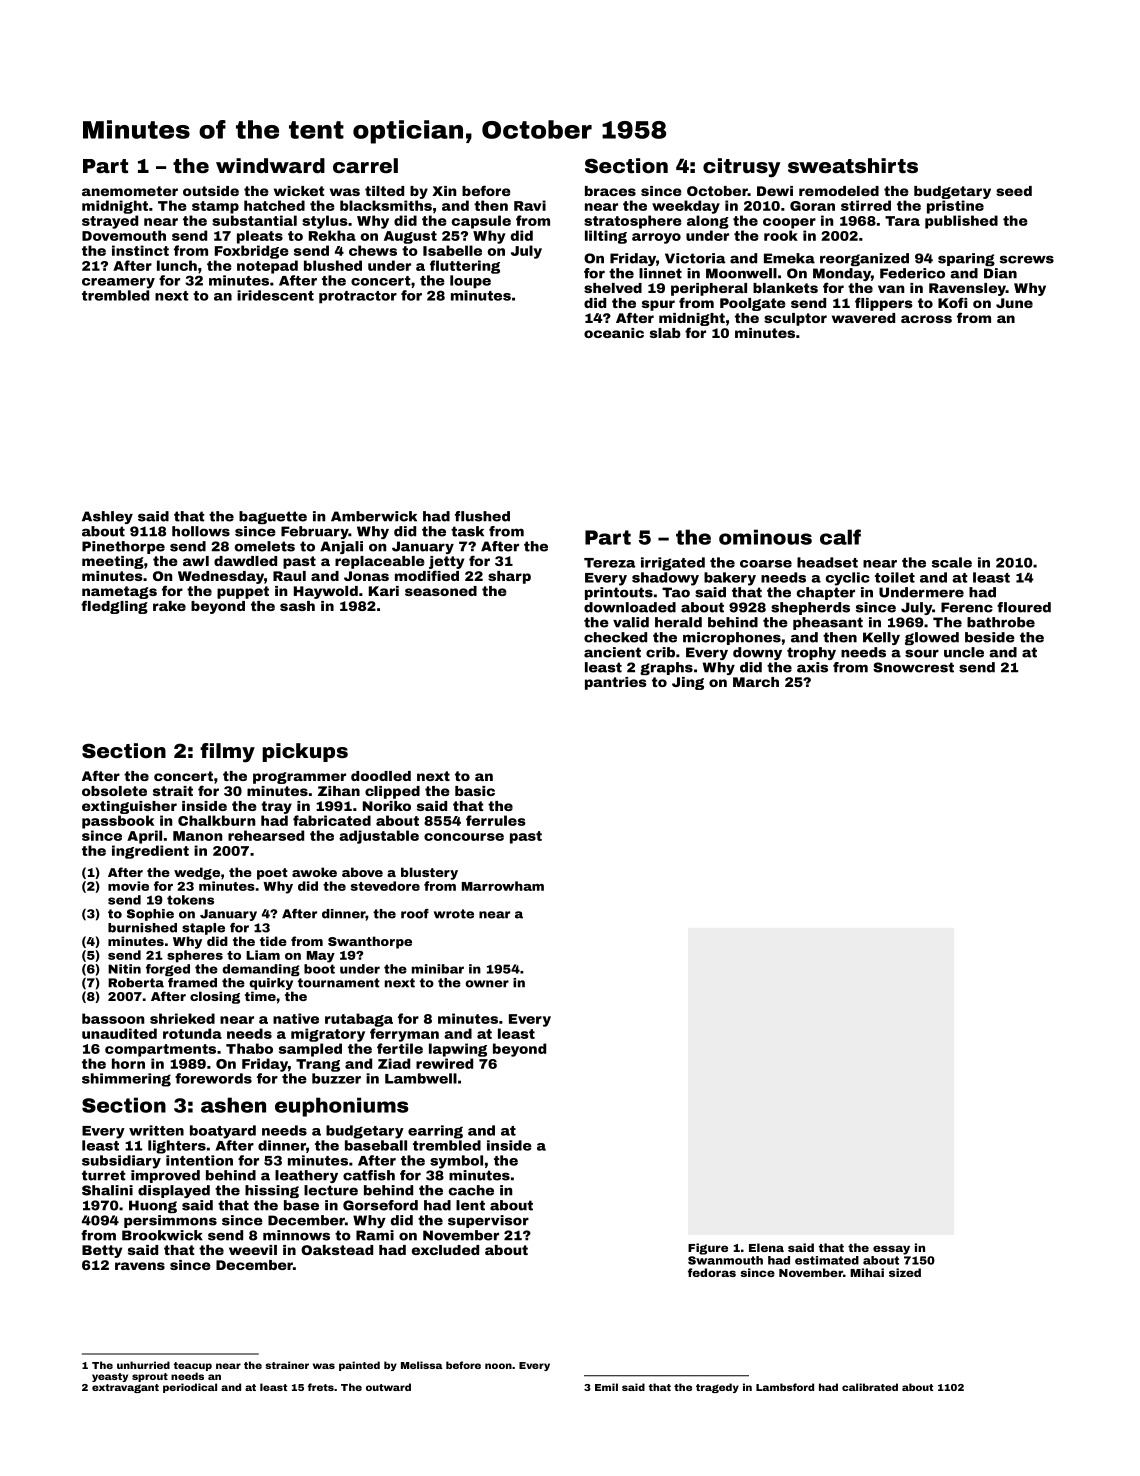 This screenshot has width=1140, height=1476. I want to click on frets, so click(321, 1387).
